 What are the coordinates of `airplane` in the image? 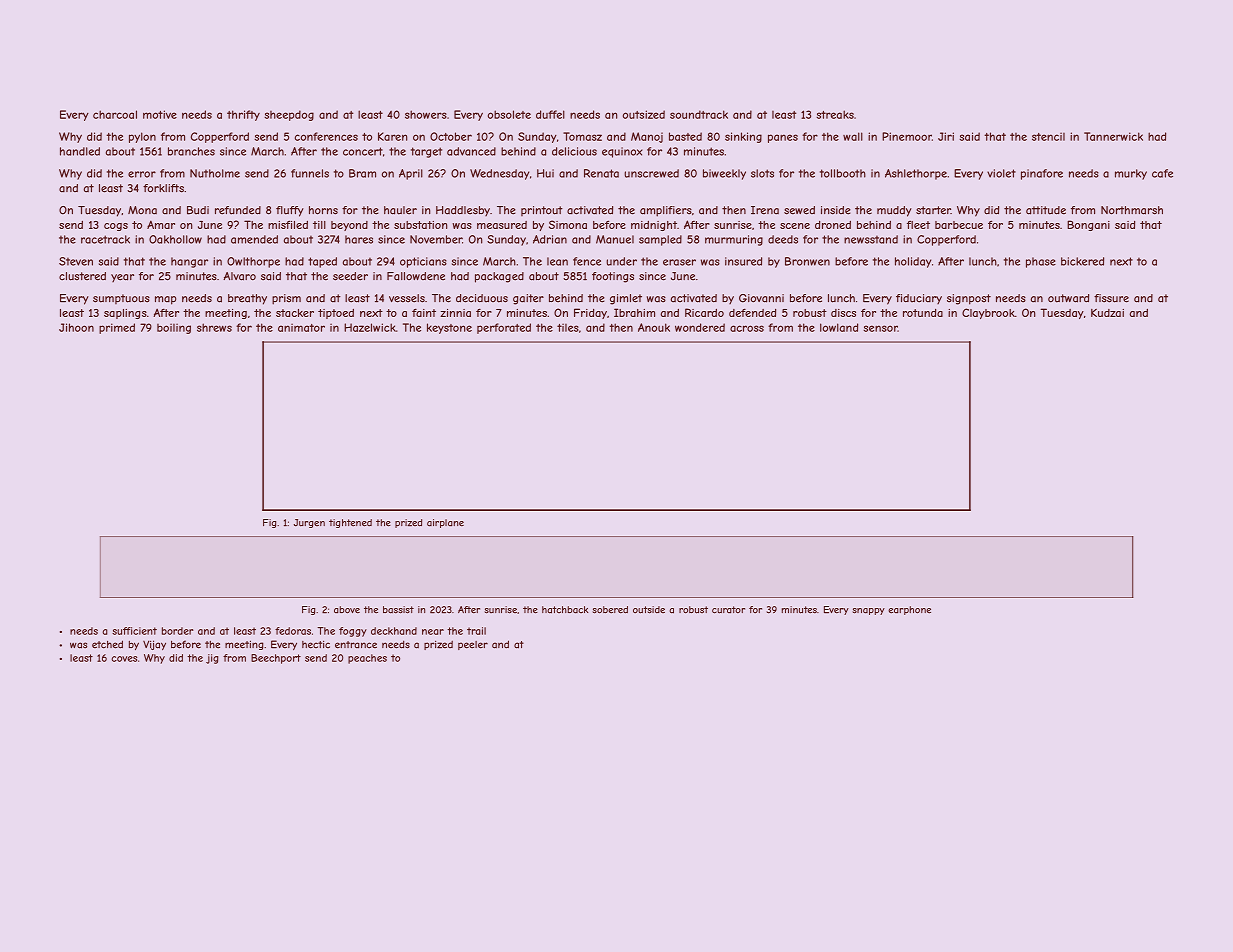 It's located at (445, 523).
